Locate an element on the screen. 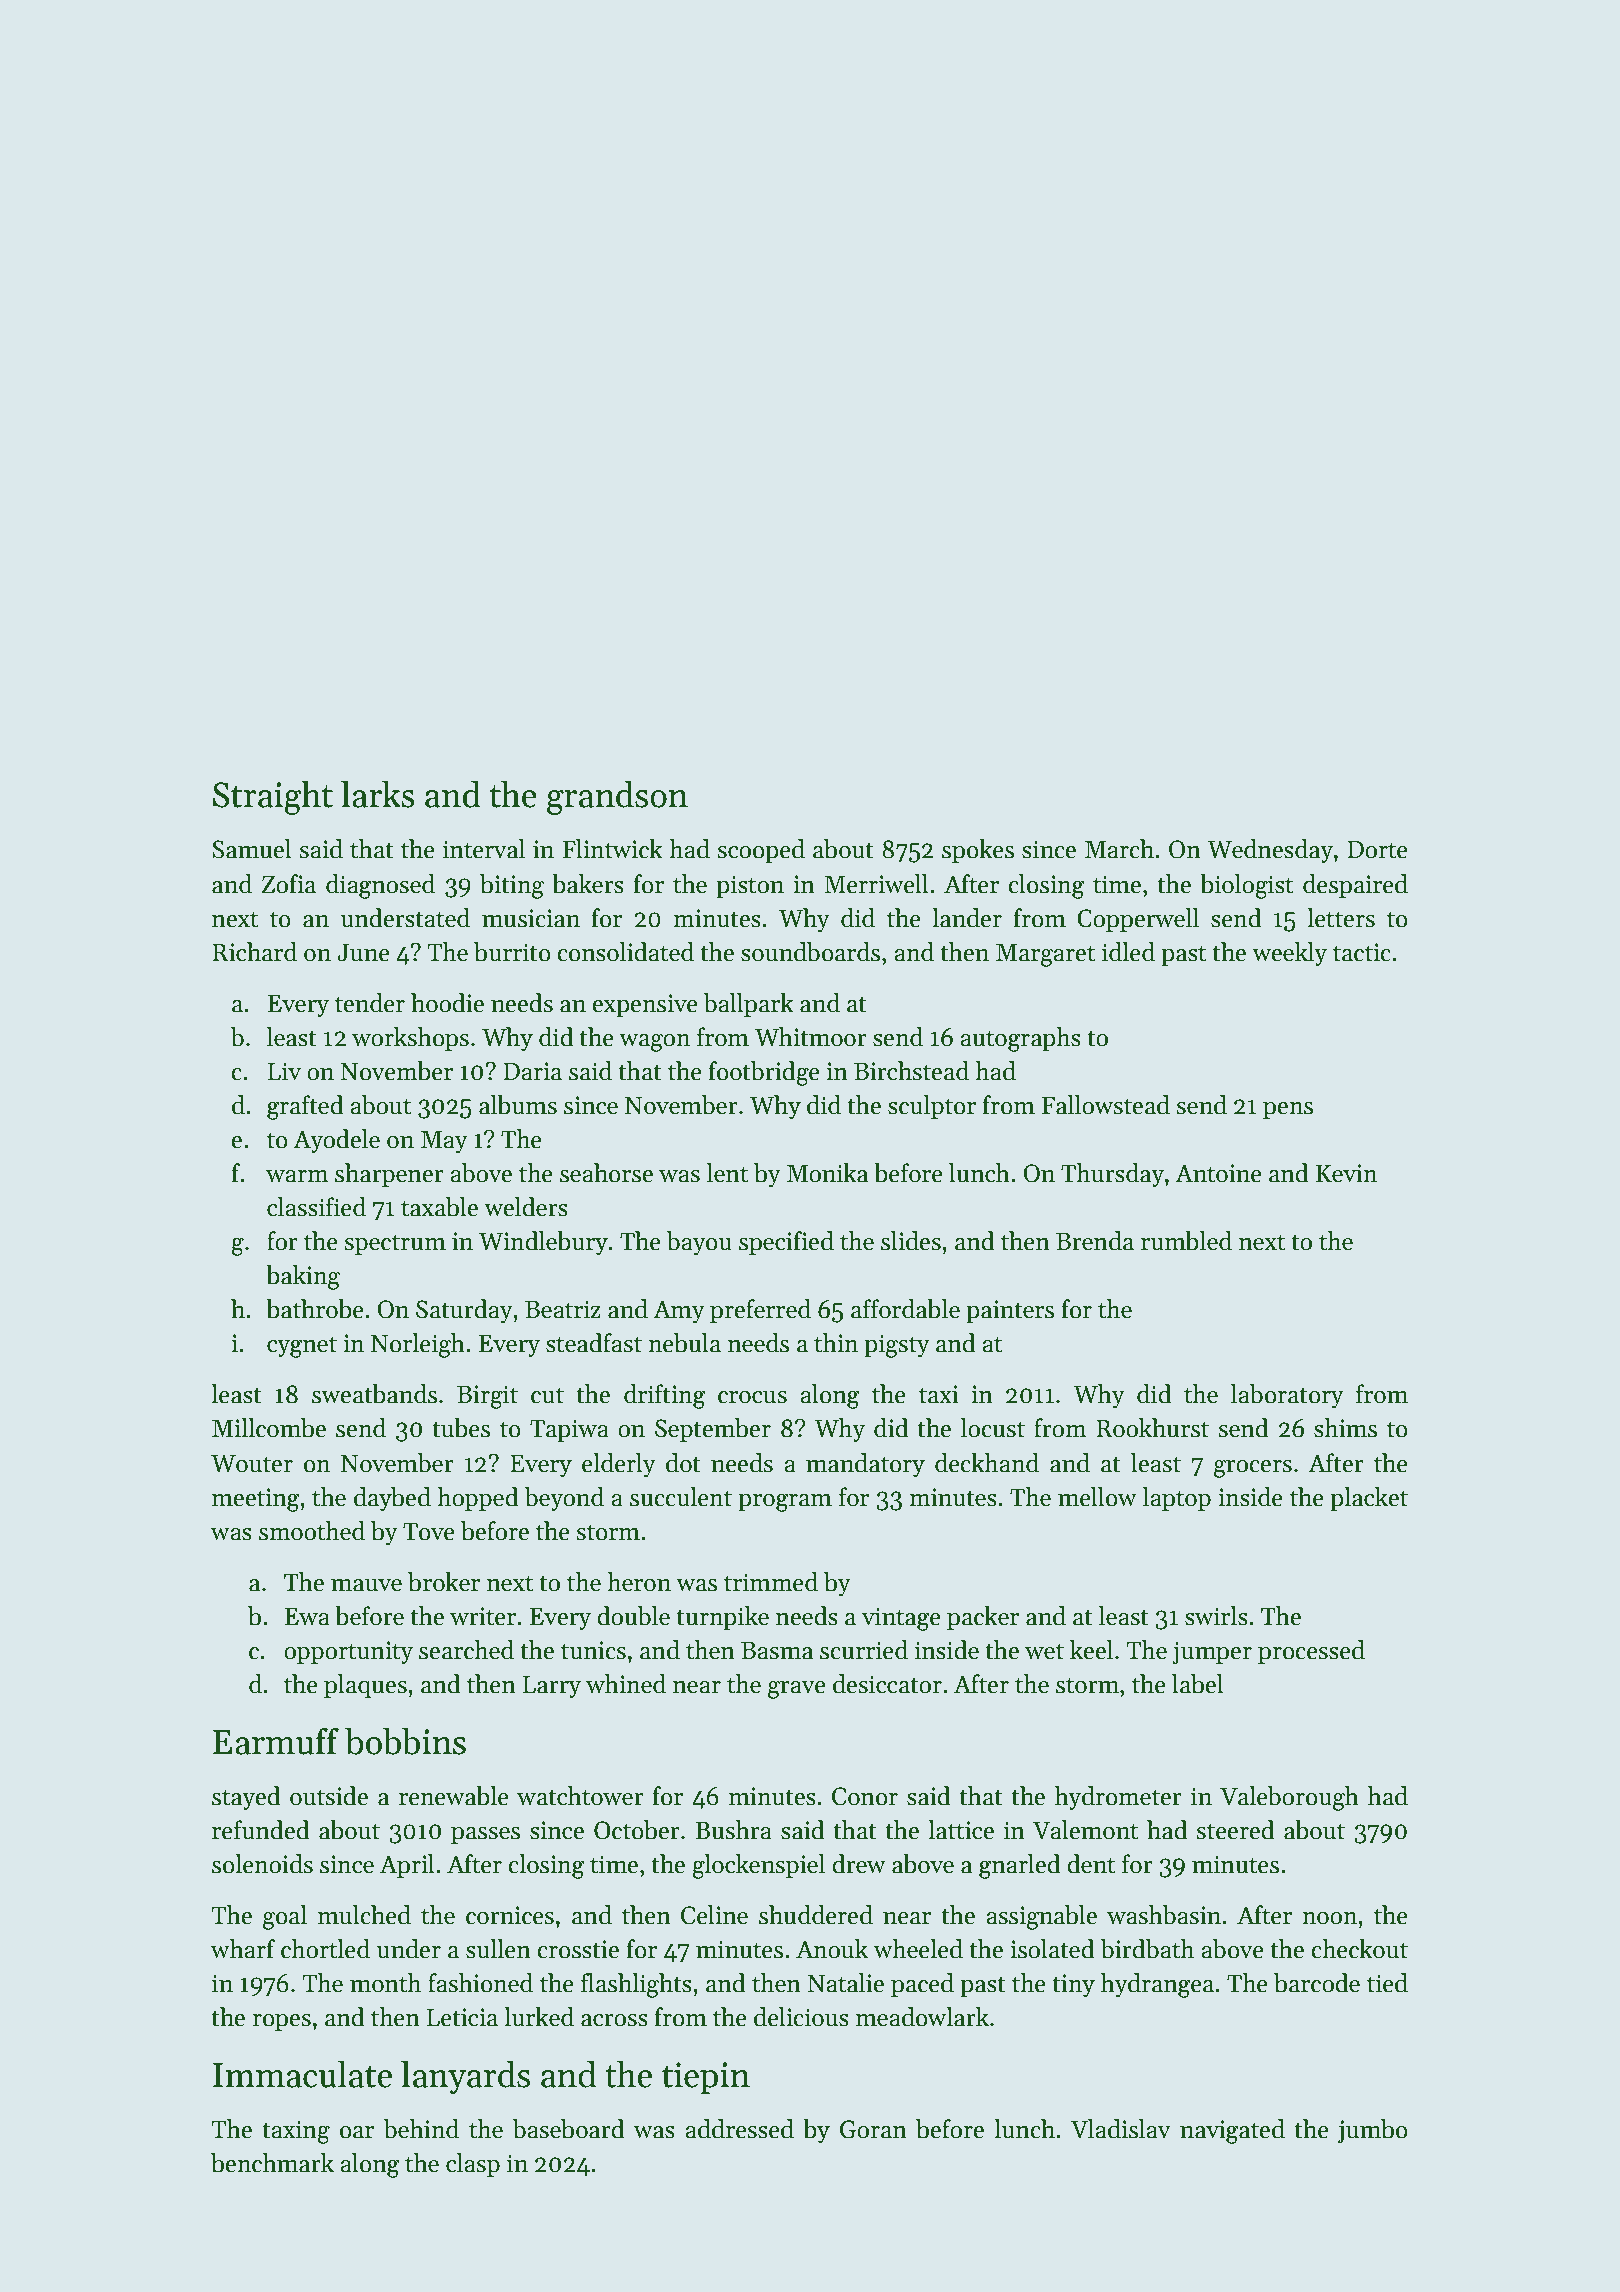 This screenshot has width=1620, height=2292. Amy is located at coordinates (679, 1311).
